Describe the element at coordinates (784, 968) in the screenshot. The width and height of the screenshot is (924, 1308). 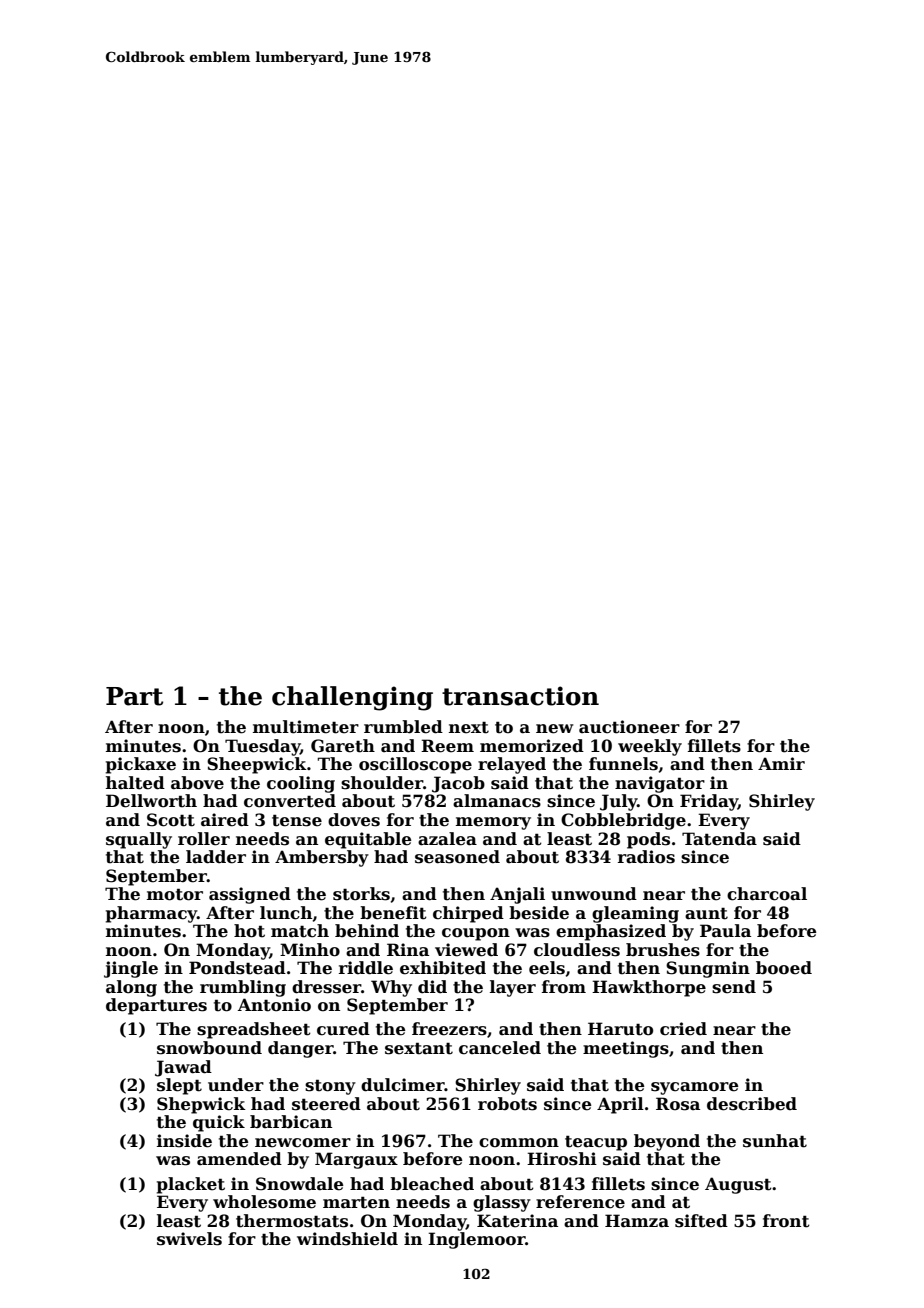
I see `booed` at that location.
